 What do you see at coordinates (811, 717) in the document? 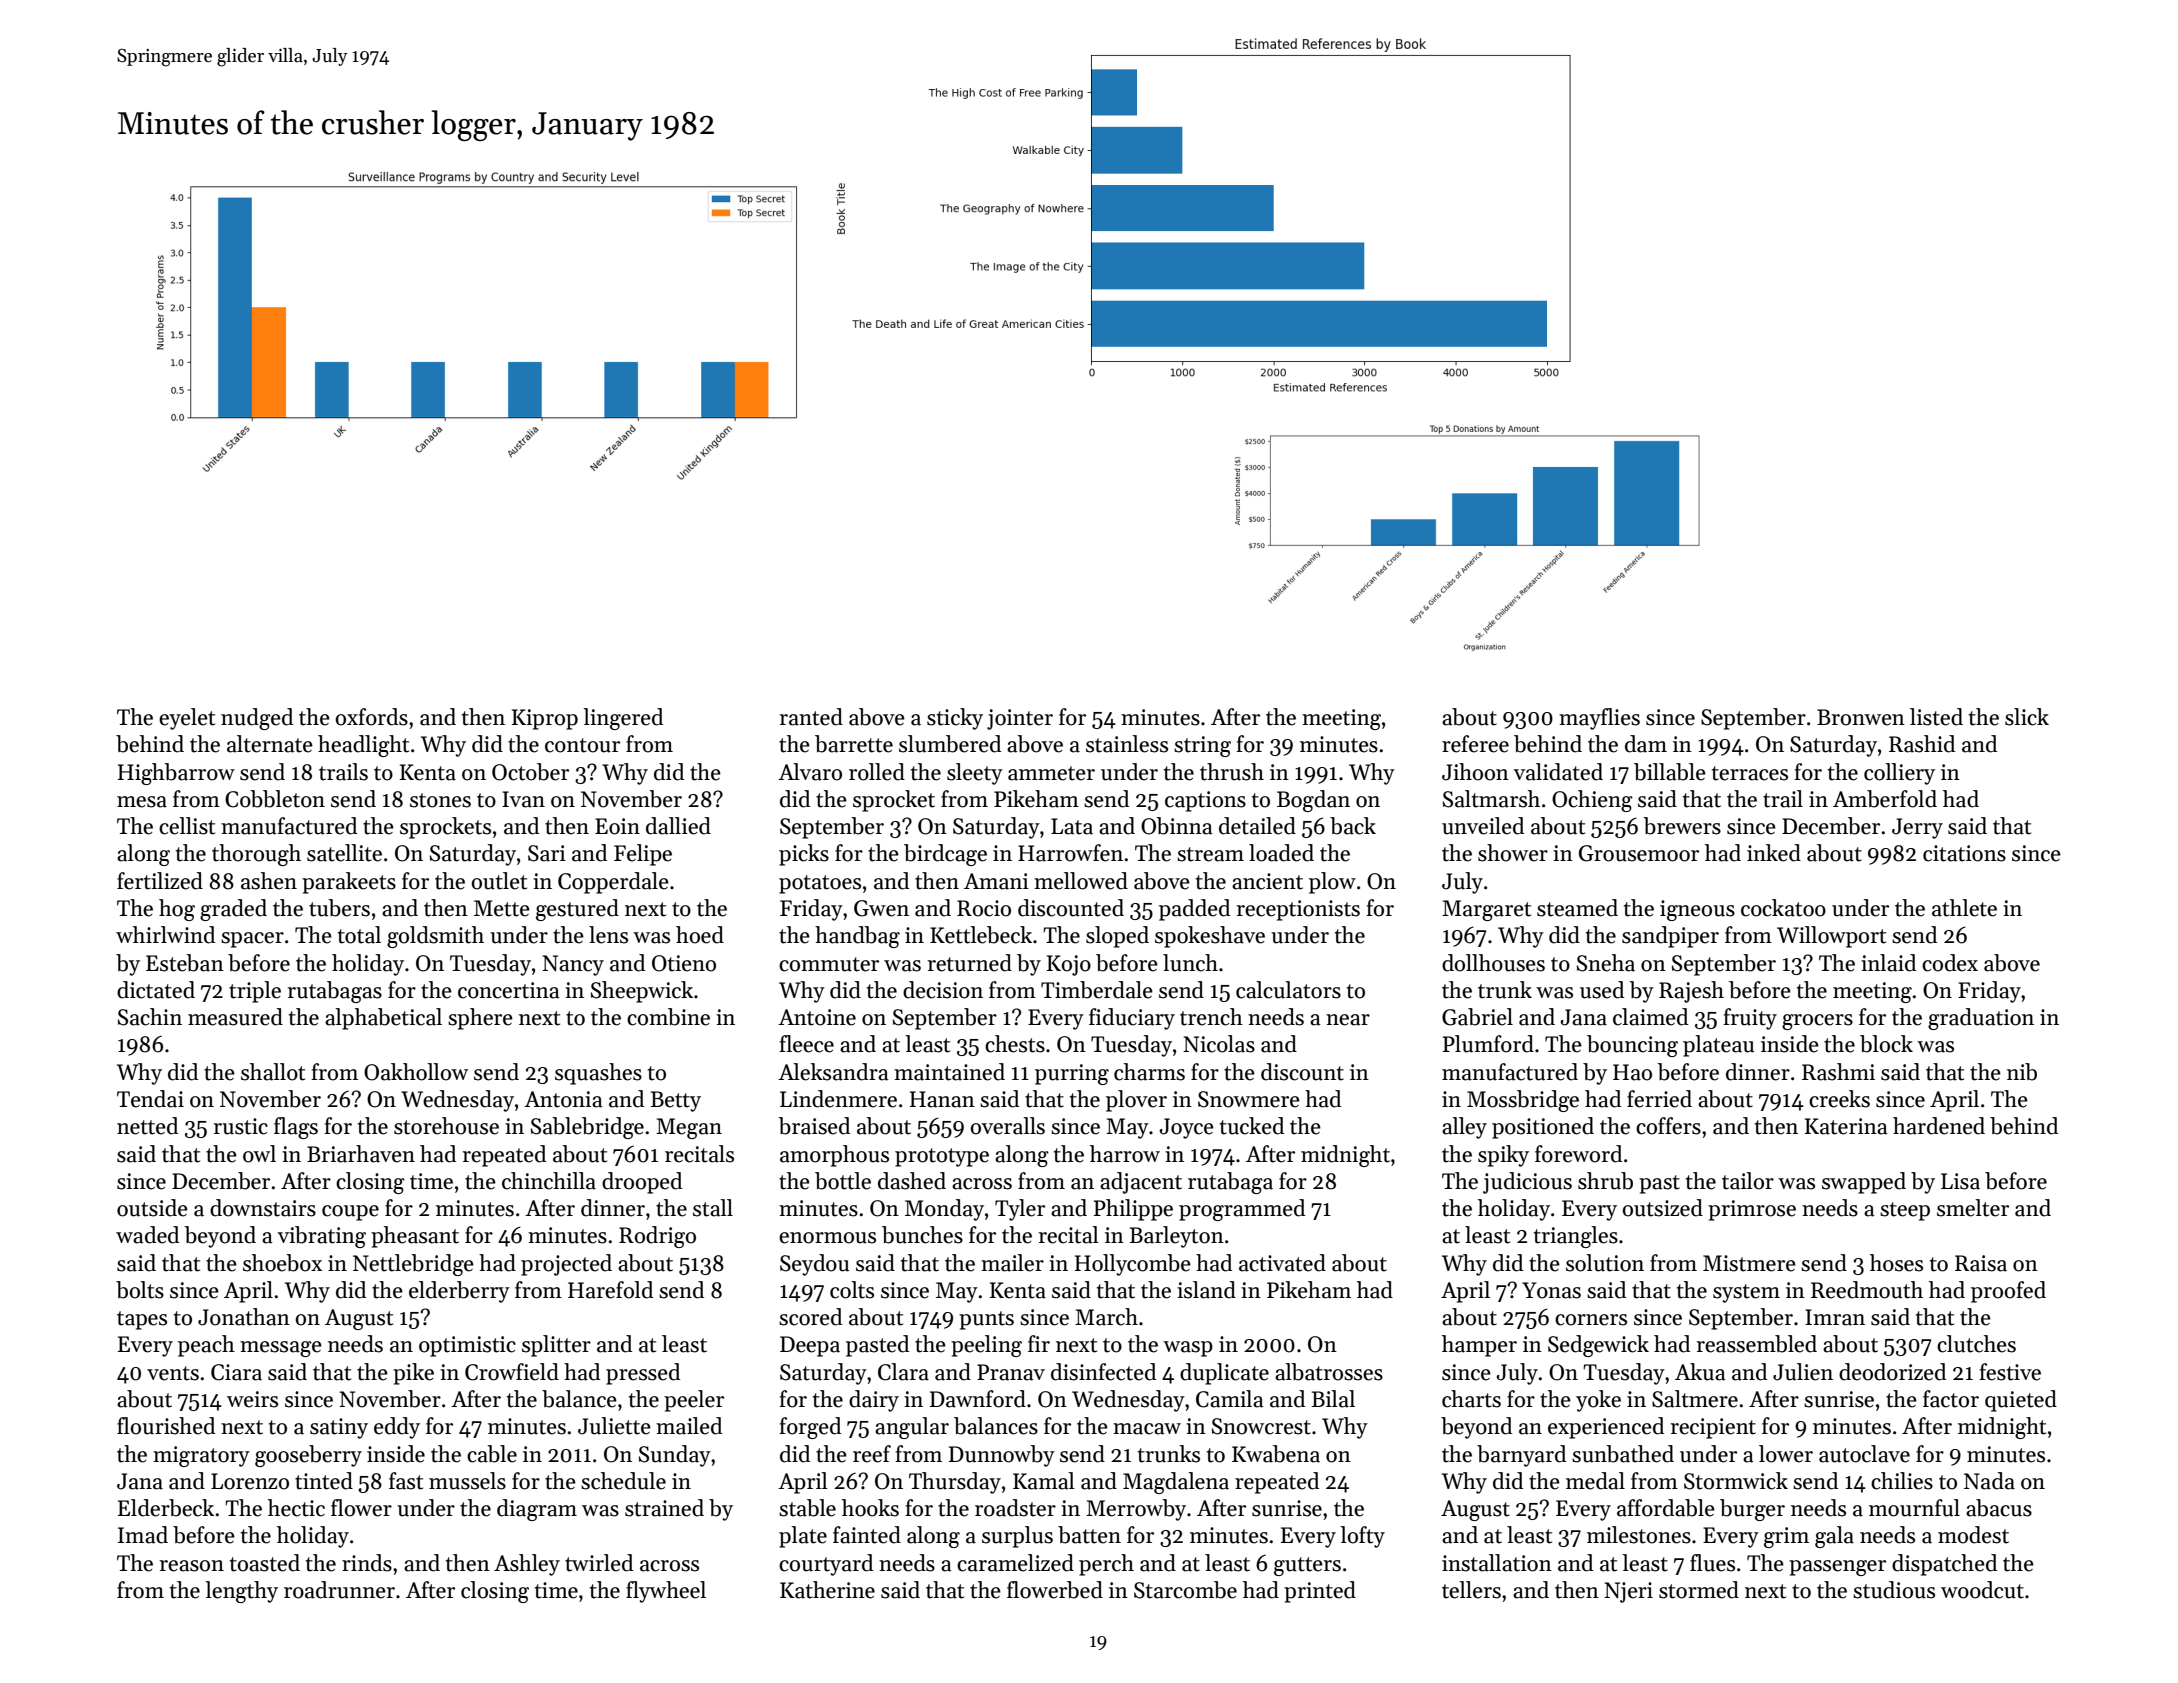
I see `ranted` at bounding box center [811, 717].
